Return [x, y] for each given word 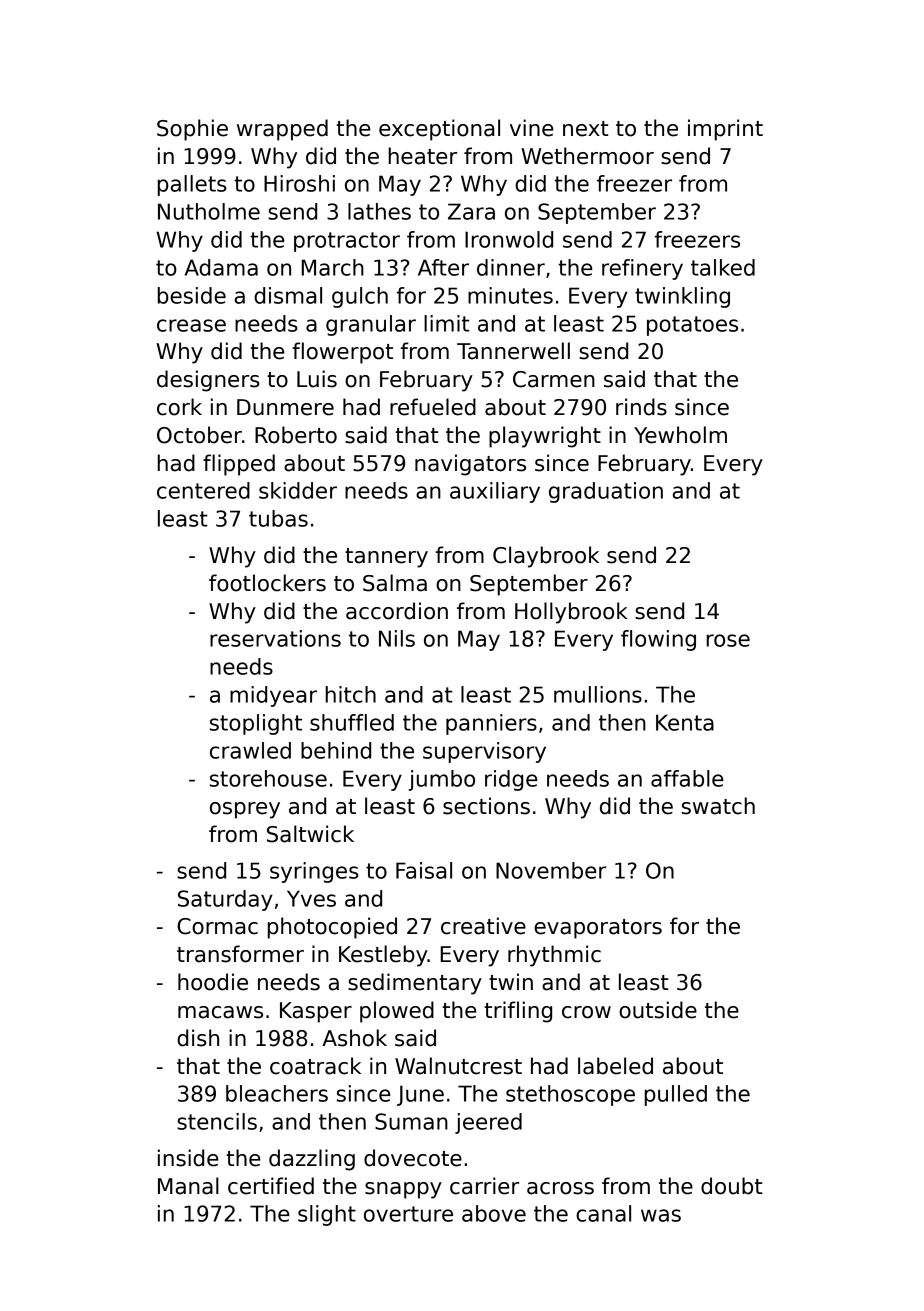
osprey [245, 810]
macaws [220, 1012]
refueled [433, 407]
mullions [598, 694]
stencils [217, 1121]
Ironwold [509, 239]
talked [723, 267]
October [199, 435]
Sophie [192, 130]
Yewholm [680, 435]
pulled [676, 1095]
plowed [397, 1012]
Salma [395, 583]
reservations [275, 638]
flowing [658, 640]
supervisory [484, 752]
